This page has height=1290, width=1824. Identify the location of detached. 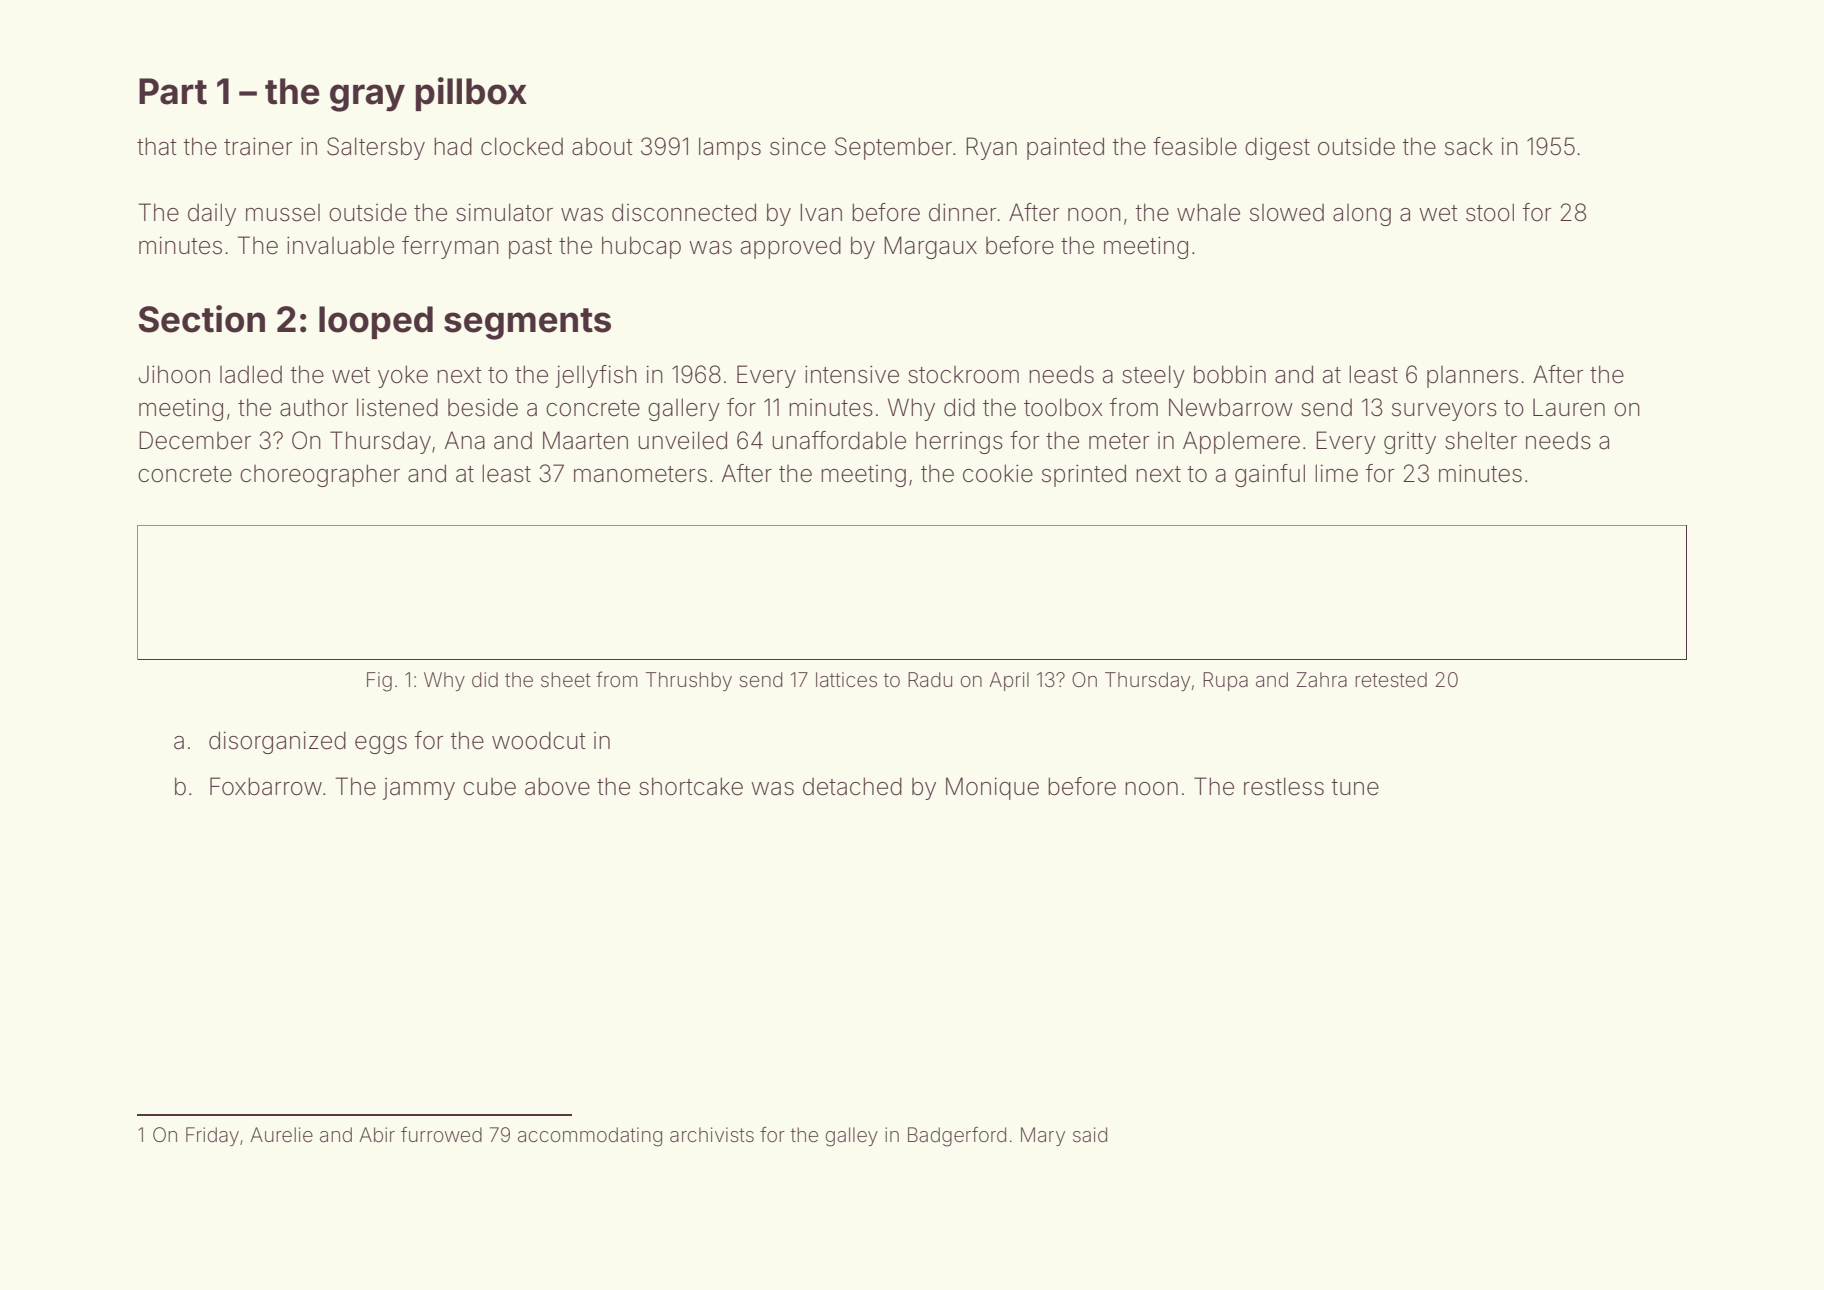
(852, 786).
